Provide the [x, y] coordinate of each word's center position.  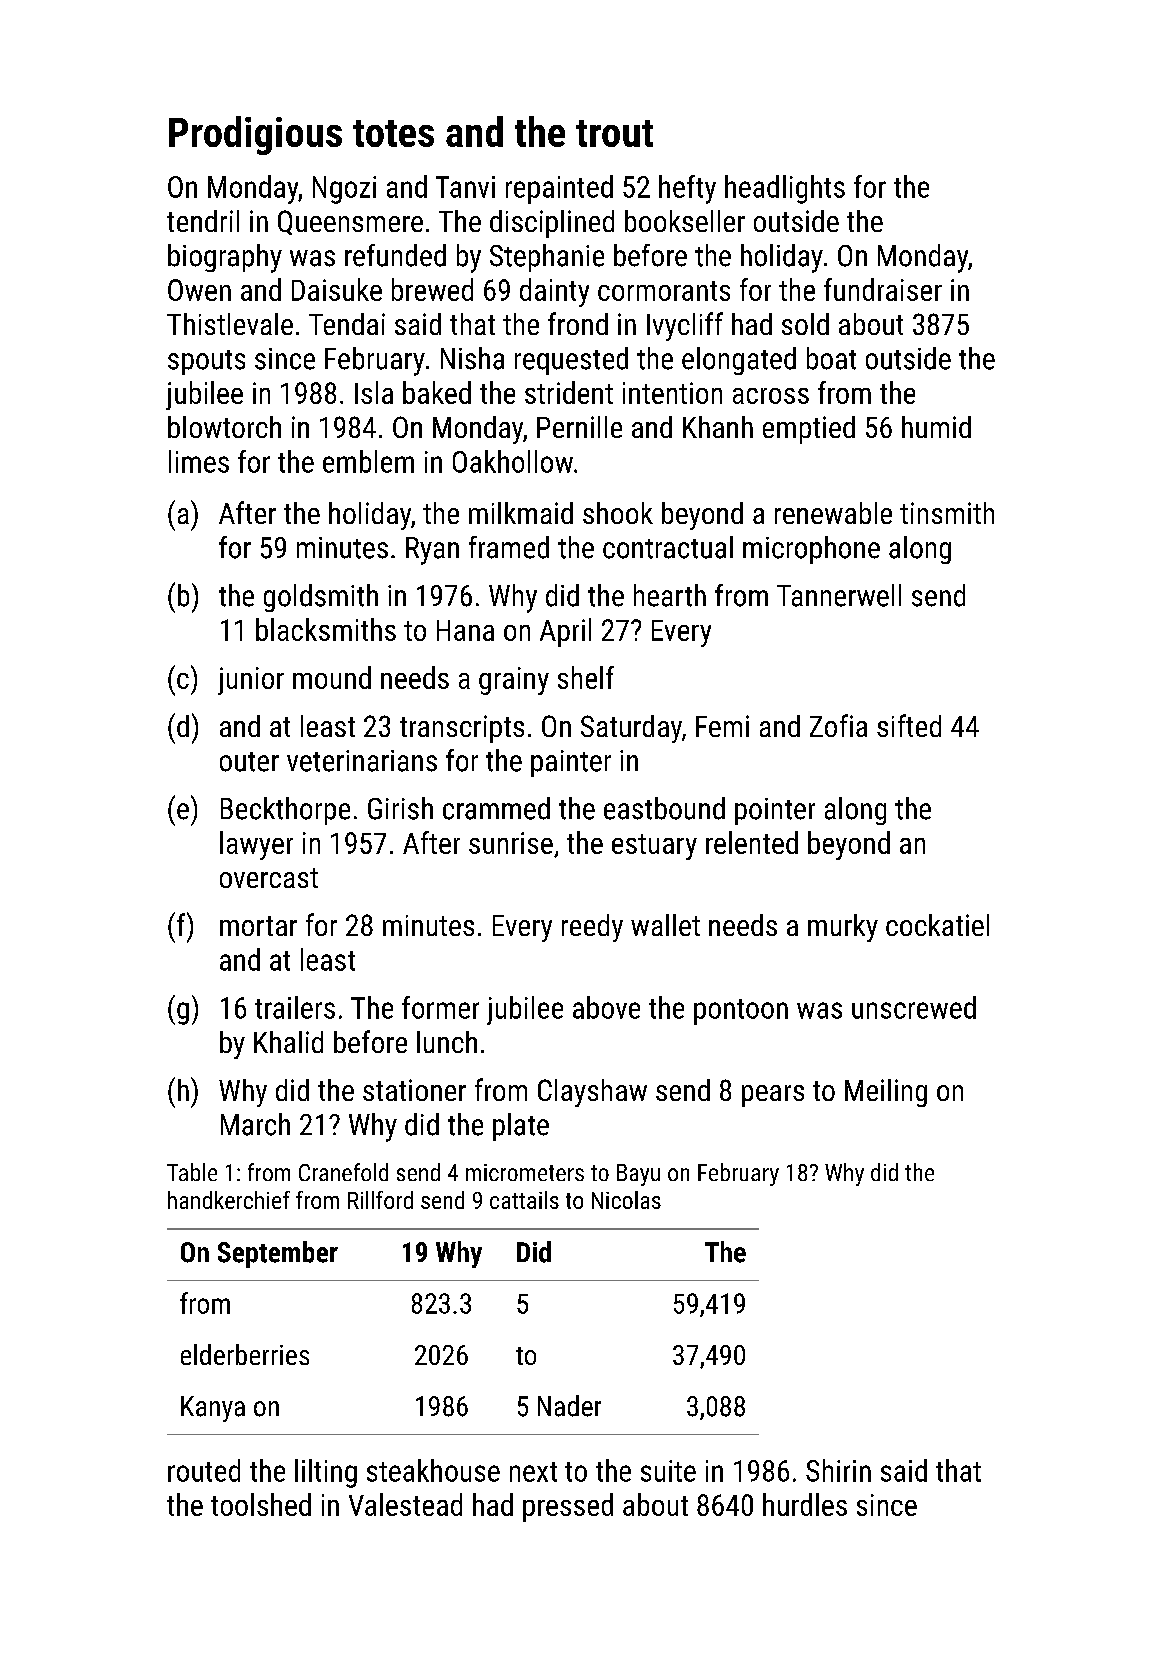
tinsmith [947, 513]
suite [668, 1471]
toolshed [261, 1504]
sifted [909, 725]
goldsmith [321, 598]
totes [393, 133]
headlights [785, 189]
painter [571, 763]
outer [249, 762]
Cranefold [343, 1172]
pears [773, 1096]
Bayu [638, 1175]
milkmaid [521, 513]
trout [614, 133]
